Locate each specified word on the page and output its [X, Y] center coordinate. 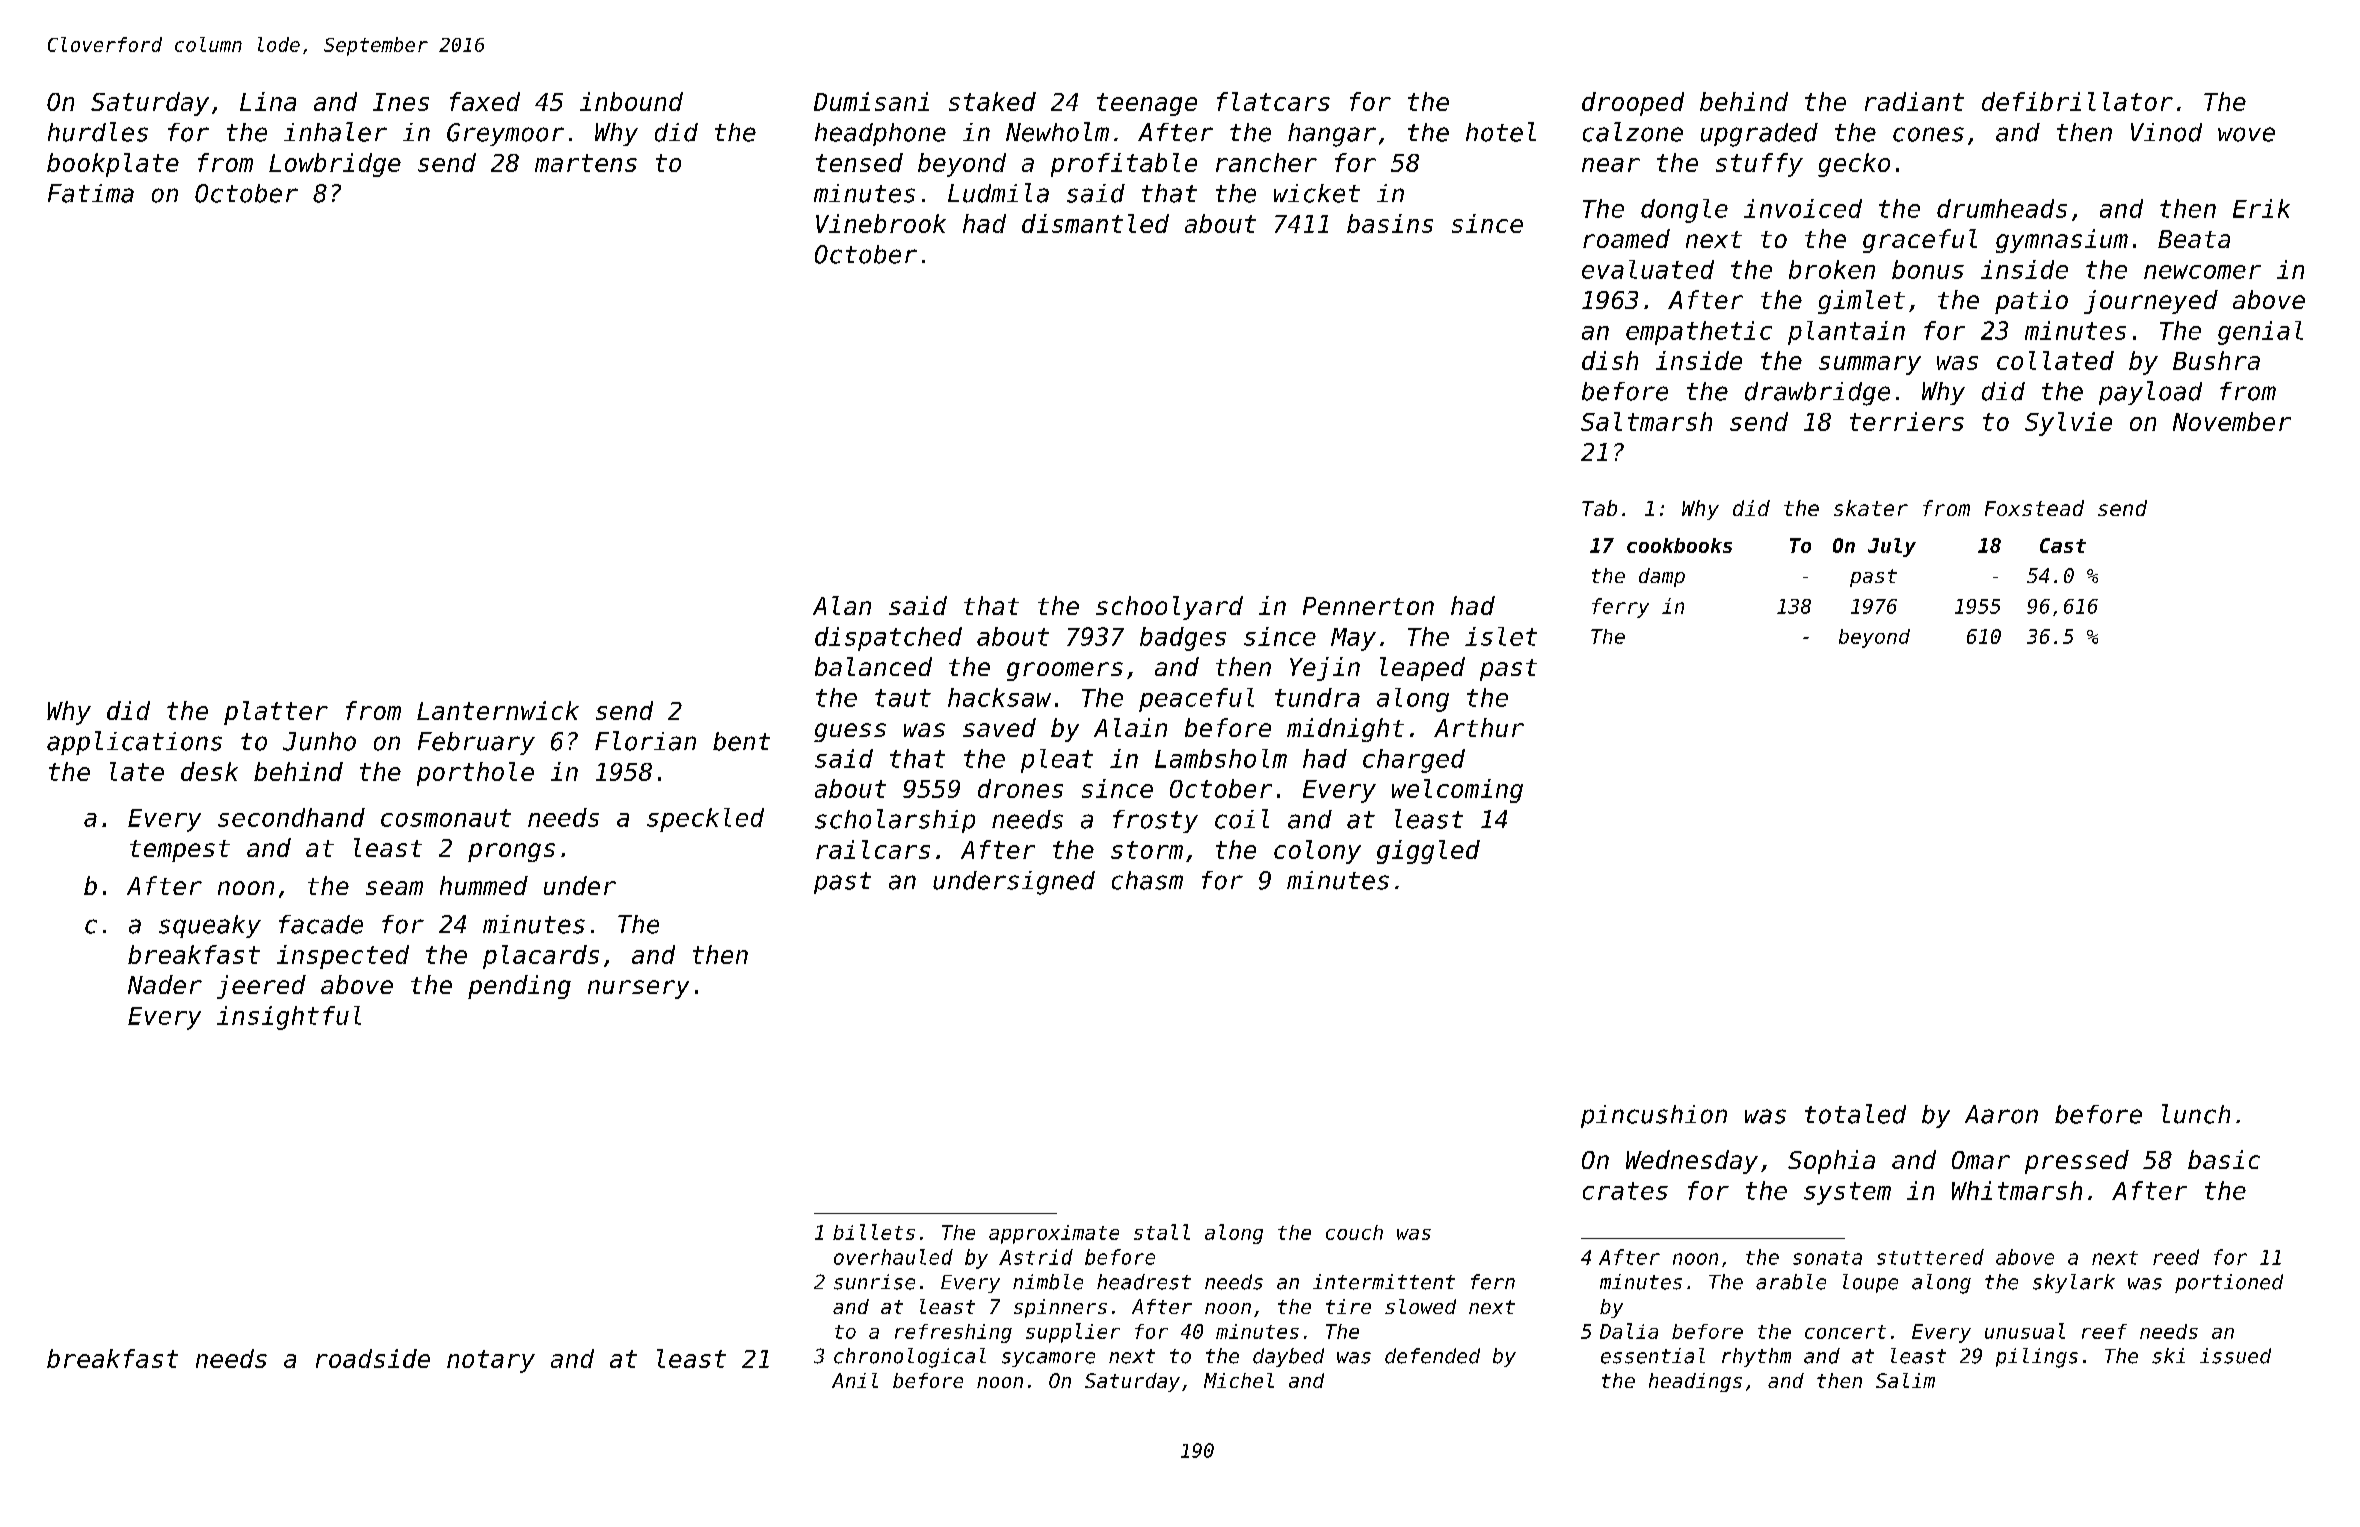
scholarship [895, 821]
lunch [2196, 1114]
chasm [1147, 880]
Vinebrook [881, 223]
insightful [289, 1018]
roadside [373, 1358]
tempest [180, 851]
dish [1610, 360]
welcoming [1457, 791]
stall [1162, 1232]
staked [992, 101]
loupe [1870, 1283]
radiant [1914, 101]
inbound [631, 101]
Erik [2261, 208]
